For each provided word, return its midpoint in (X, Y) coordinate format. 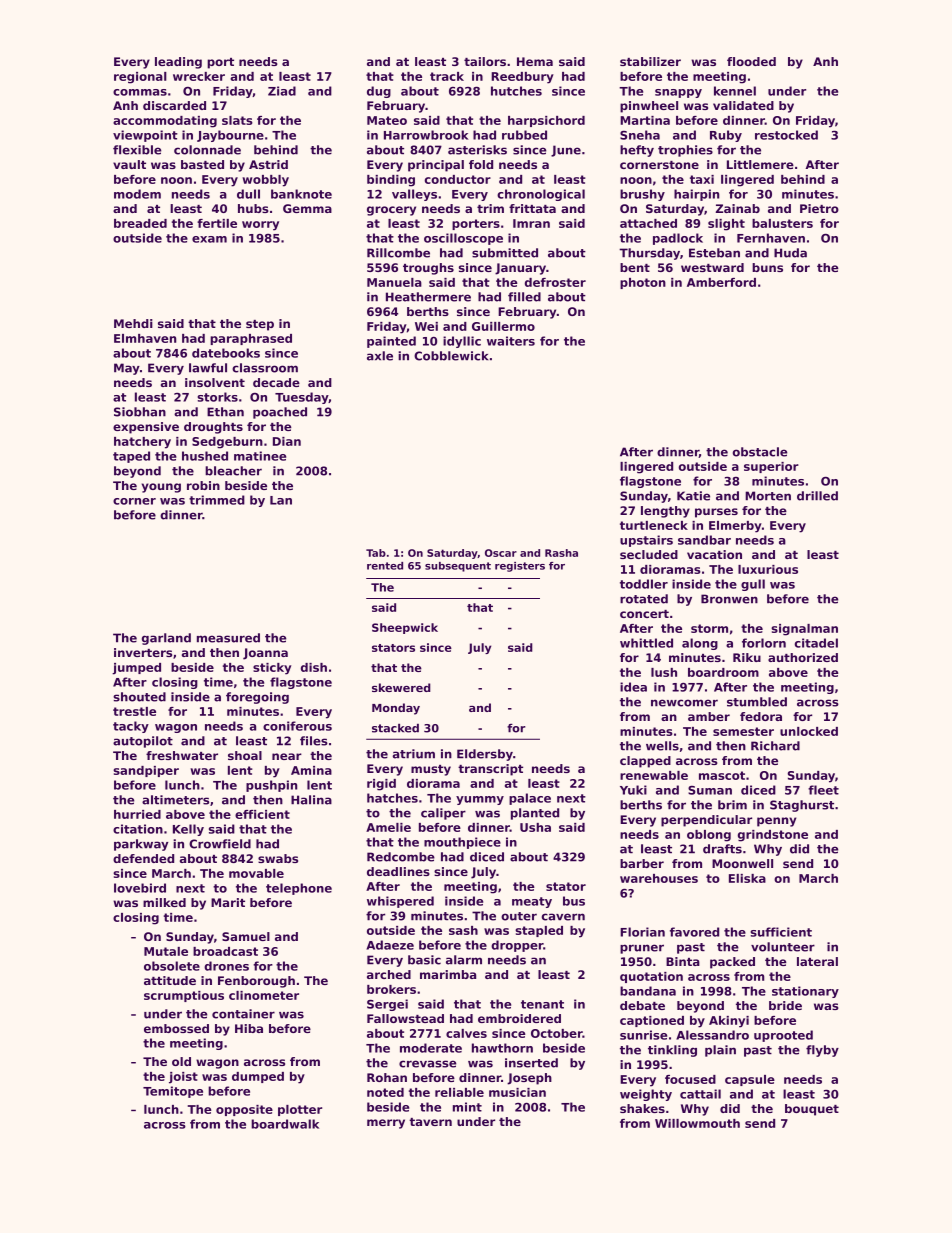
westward (712, 267)
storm (709, 628)
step (260, 325)
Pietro (819, 208)
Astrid (268, 164)
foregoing (257, 698)
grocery (391, 211)
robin (203, 485)
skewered (401, 687)
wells (662, 746)
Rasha (561, 553)
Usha (535, 827)
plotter (300, 1110)
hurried (137, 814)
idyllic (462, 342)
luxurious (768, 569)
